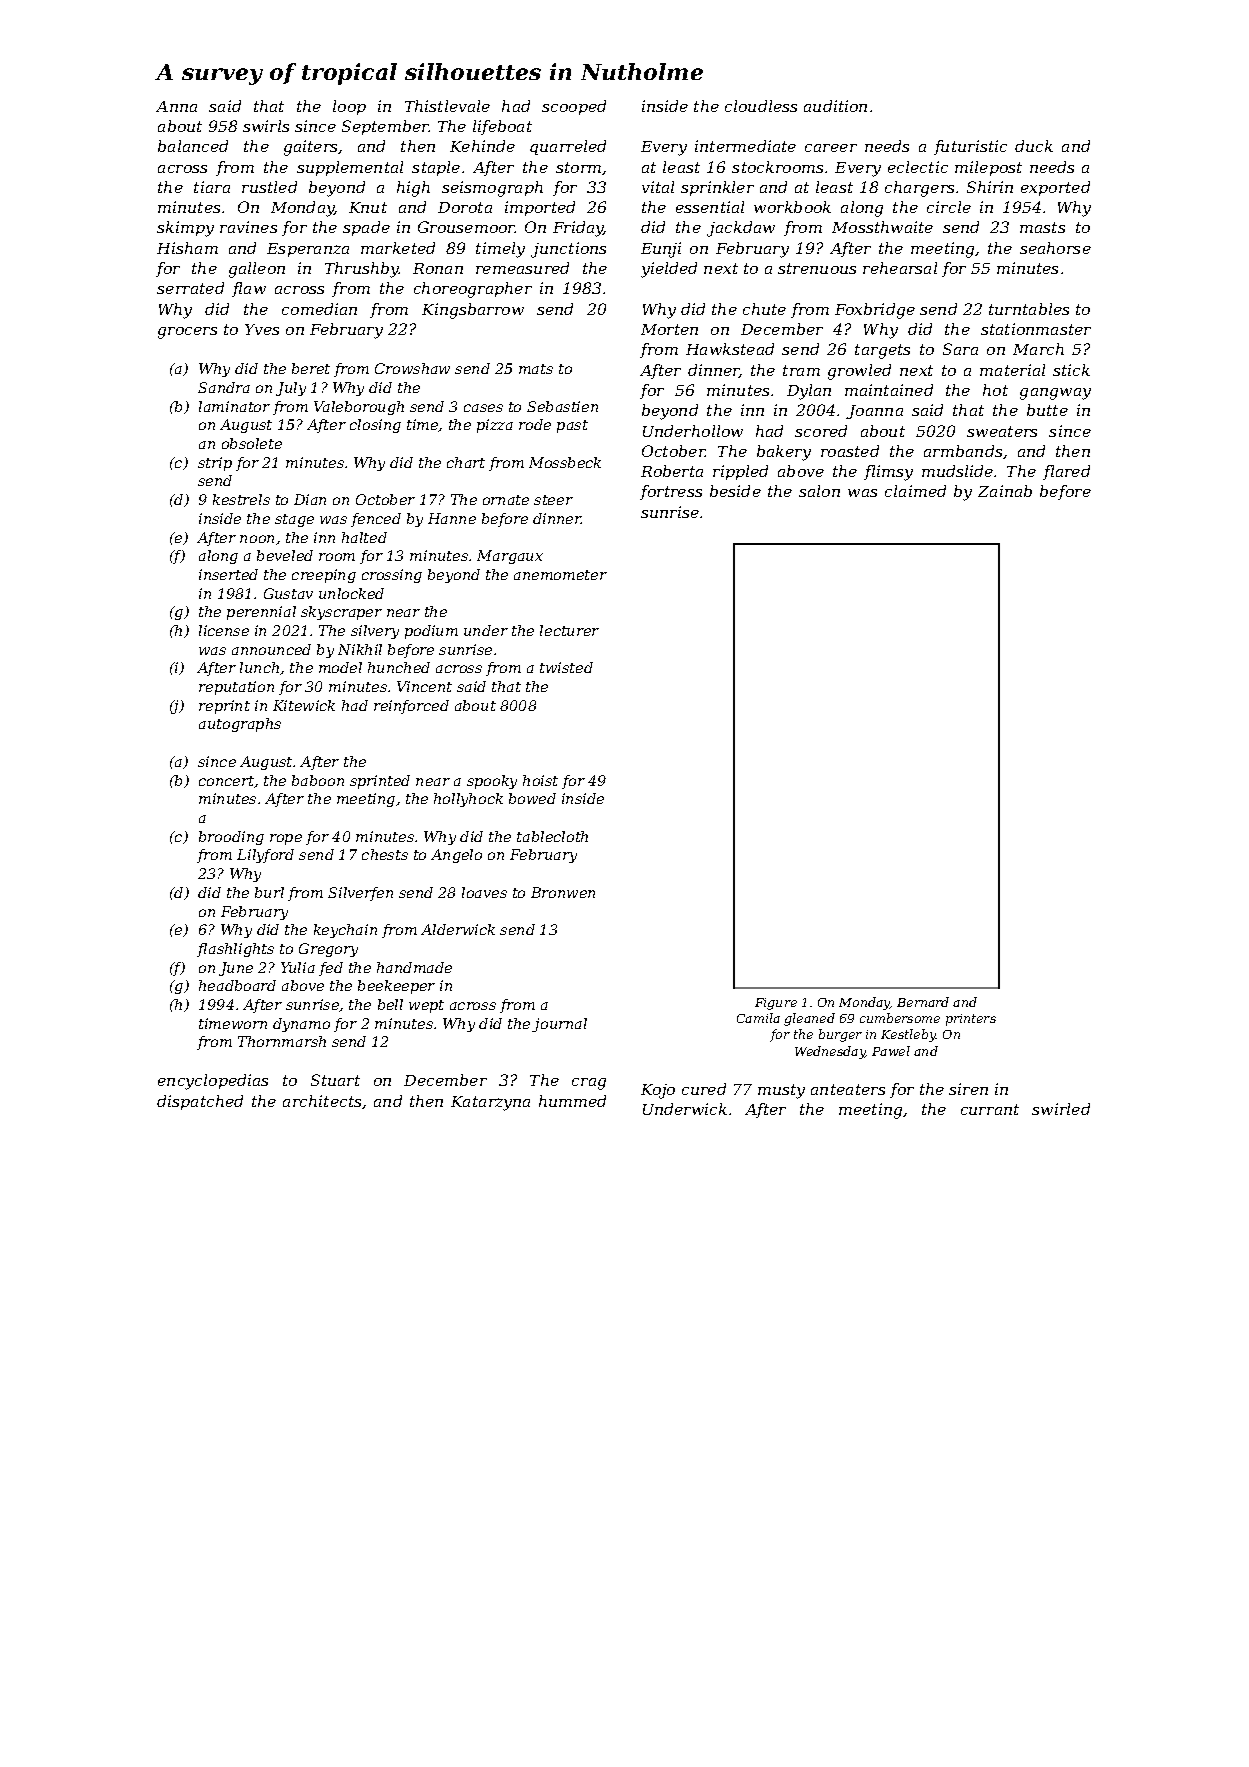 This screenshot has height=1767, width=1249. I want to click on Bernard, so click(923, 1002).
